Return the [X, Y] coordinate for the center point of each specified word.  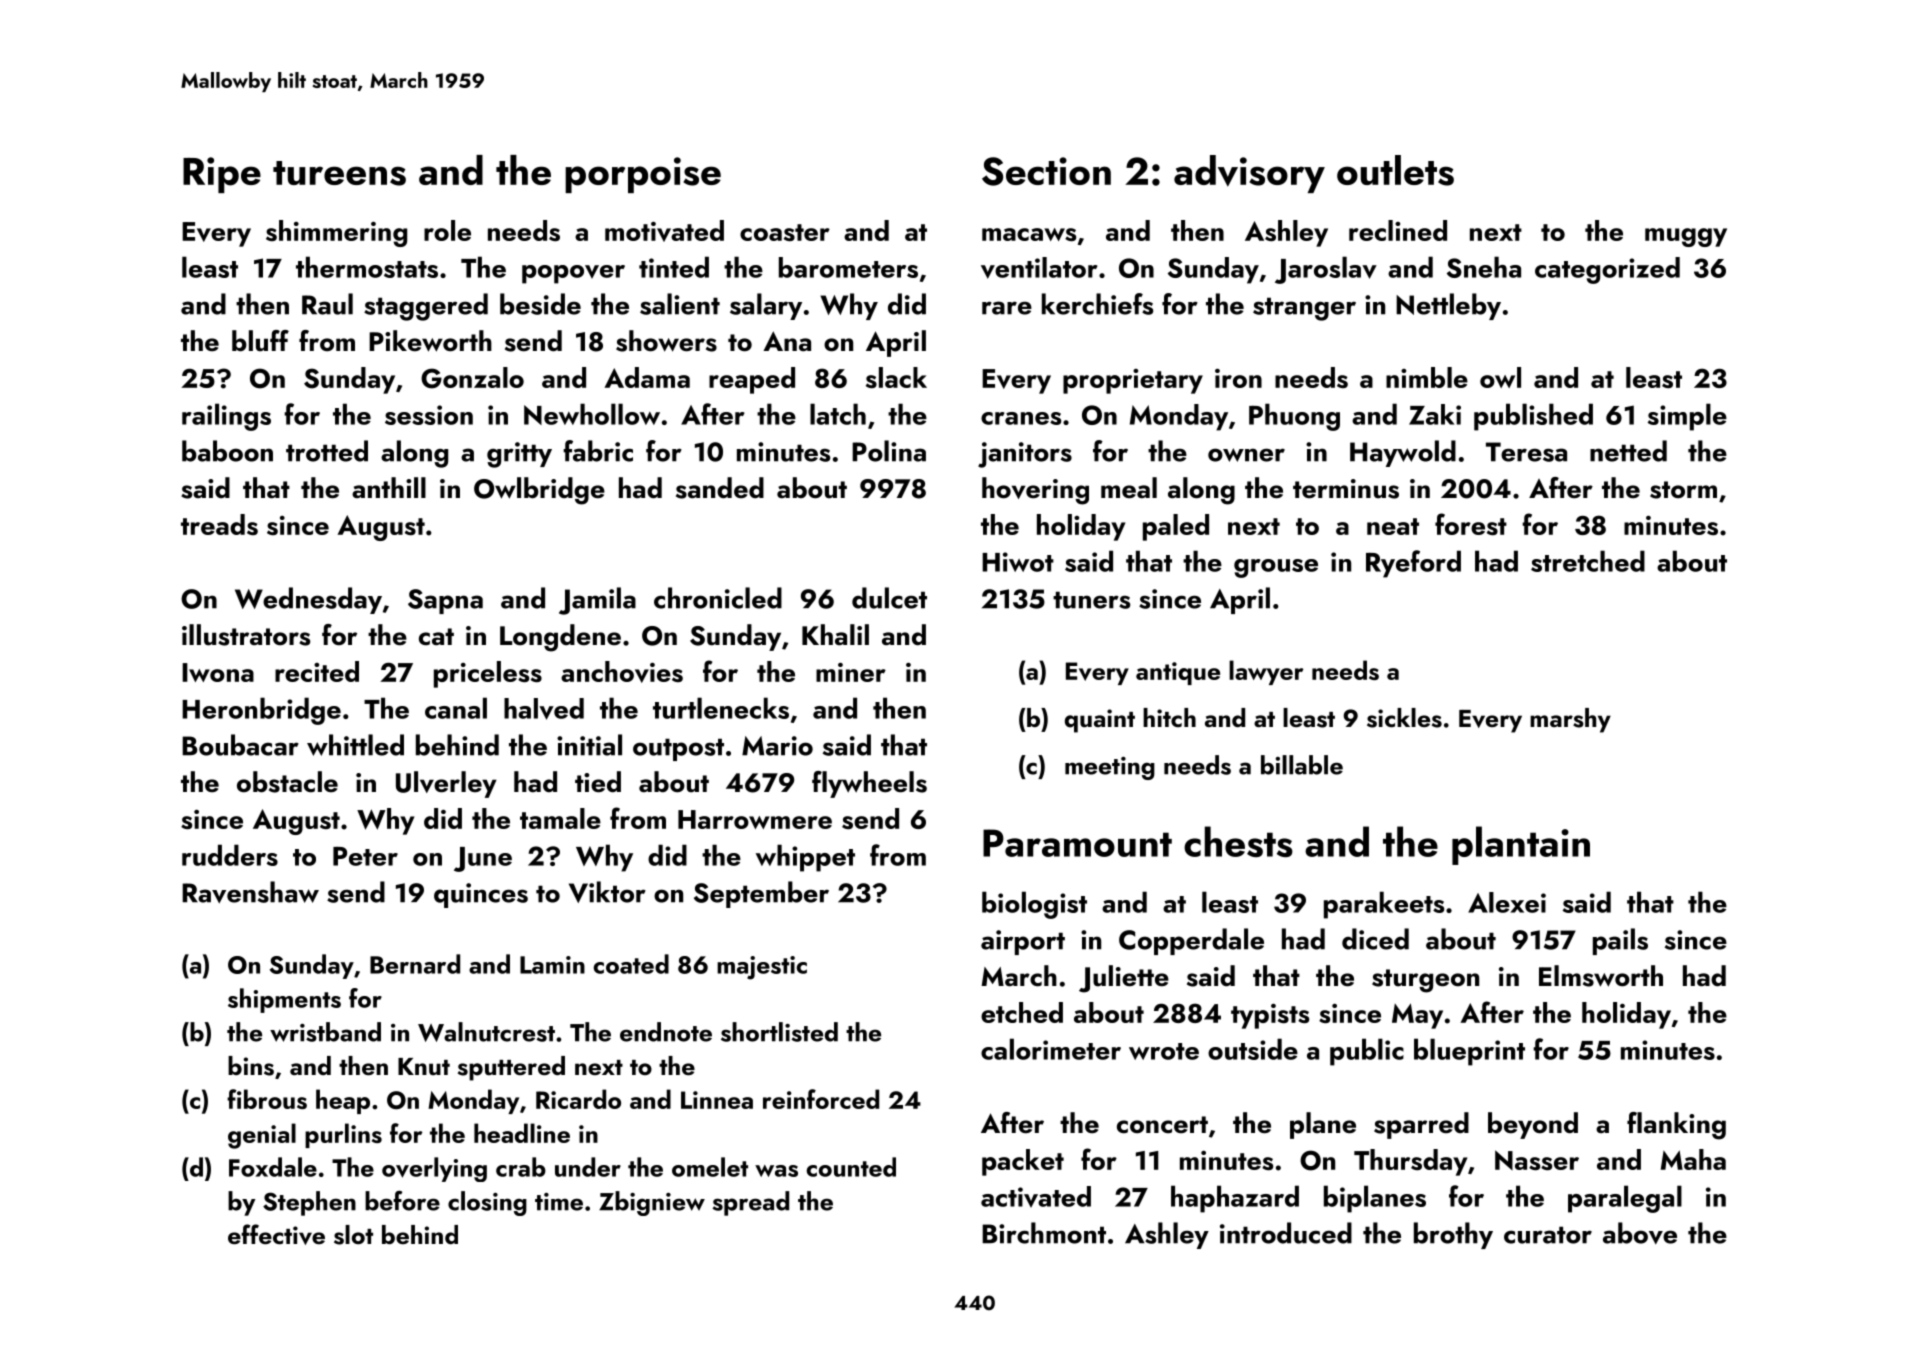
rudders [230, 855]
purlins [343, 1135]
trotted [327, 451]
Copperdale [1191, 941]
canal [456, 708]
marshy [1570, 720]
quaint [1100, 721]
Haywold [1403, 453]
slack [896, 377]
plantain [1521, 845]
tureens [339, 173]
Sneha [1484, 267]
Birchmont [1044, 1233]
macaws [1029, 234]
